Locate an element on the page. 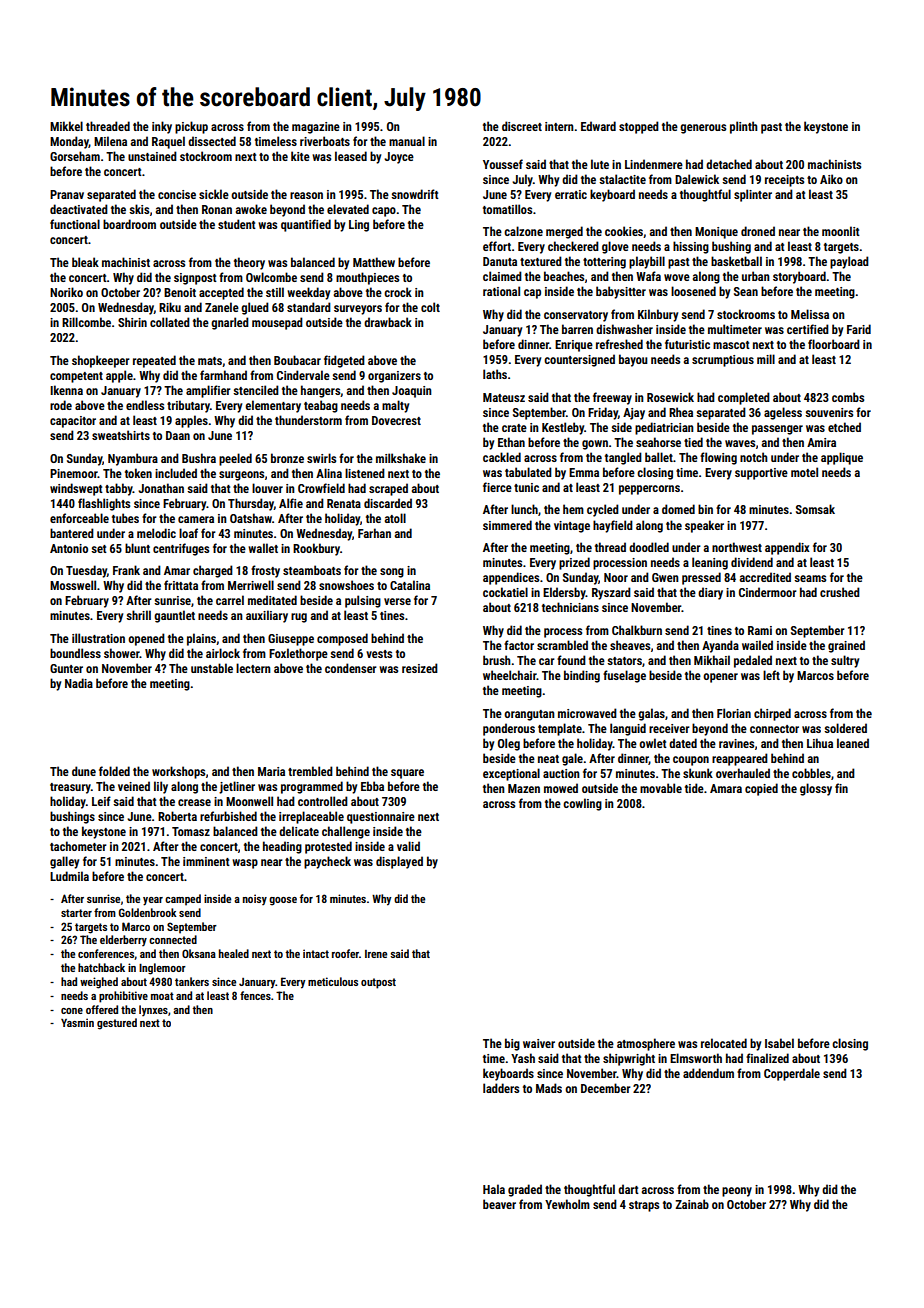 The height and width of the document is (1308, 924). manual is located at coordinates (407, 141).
